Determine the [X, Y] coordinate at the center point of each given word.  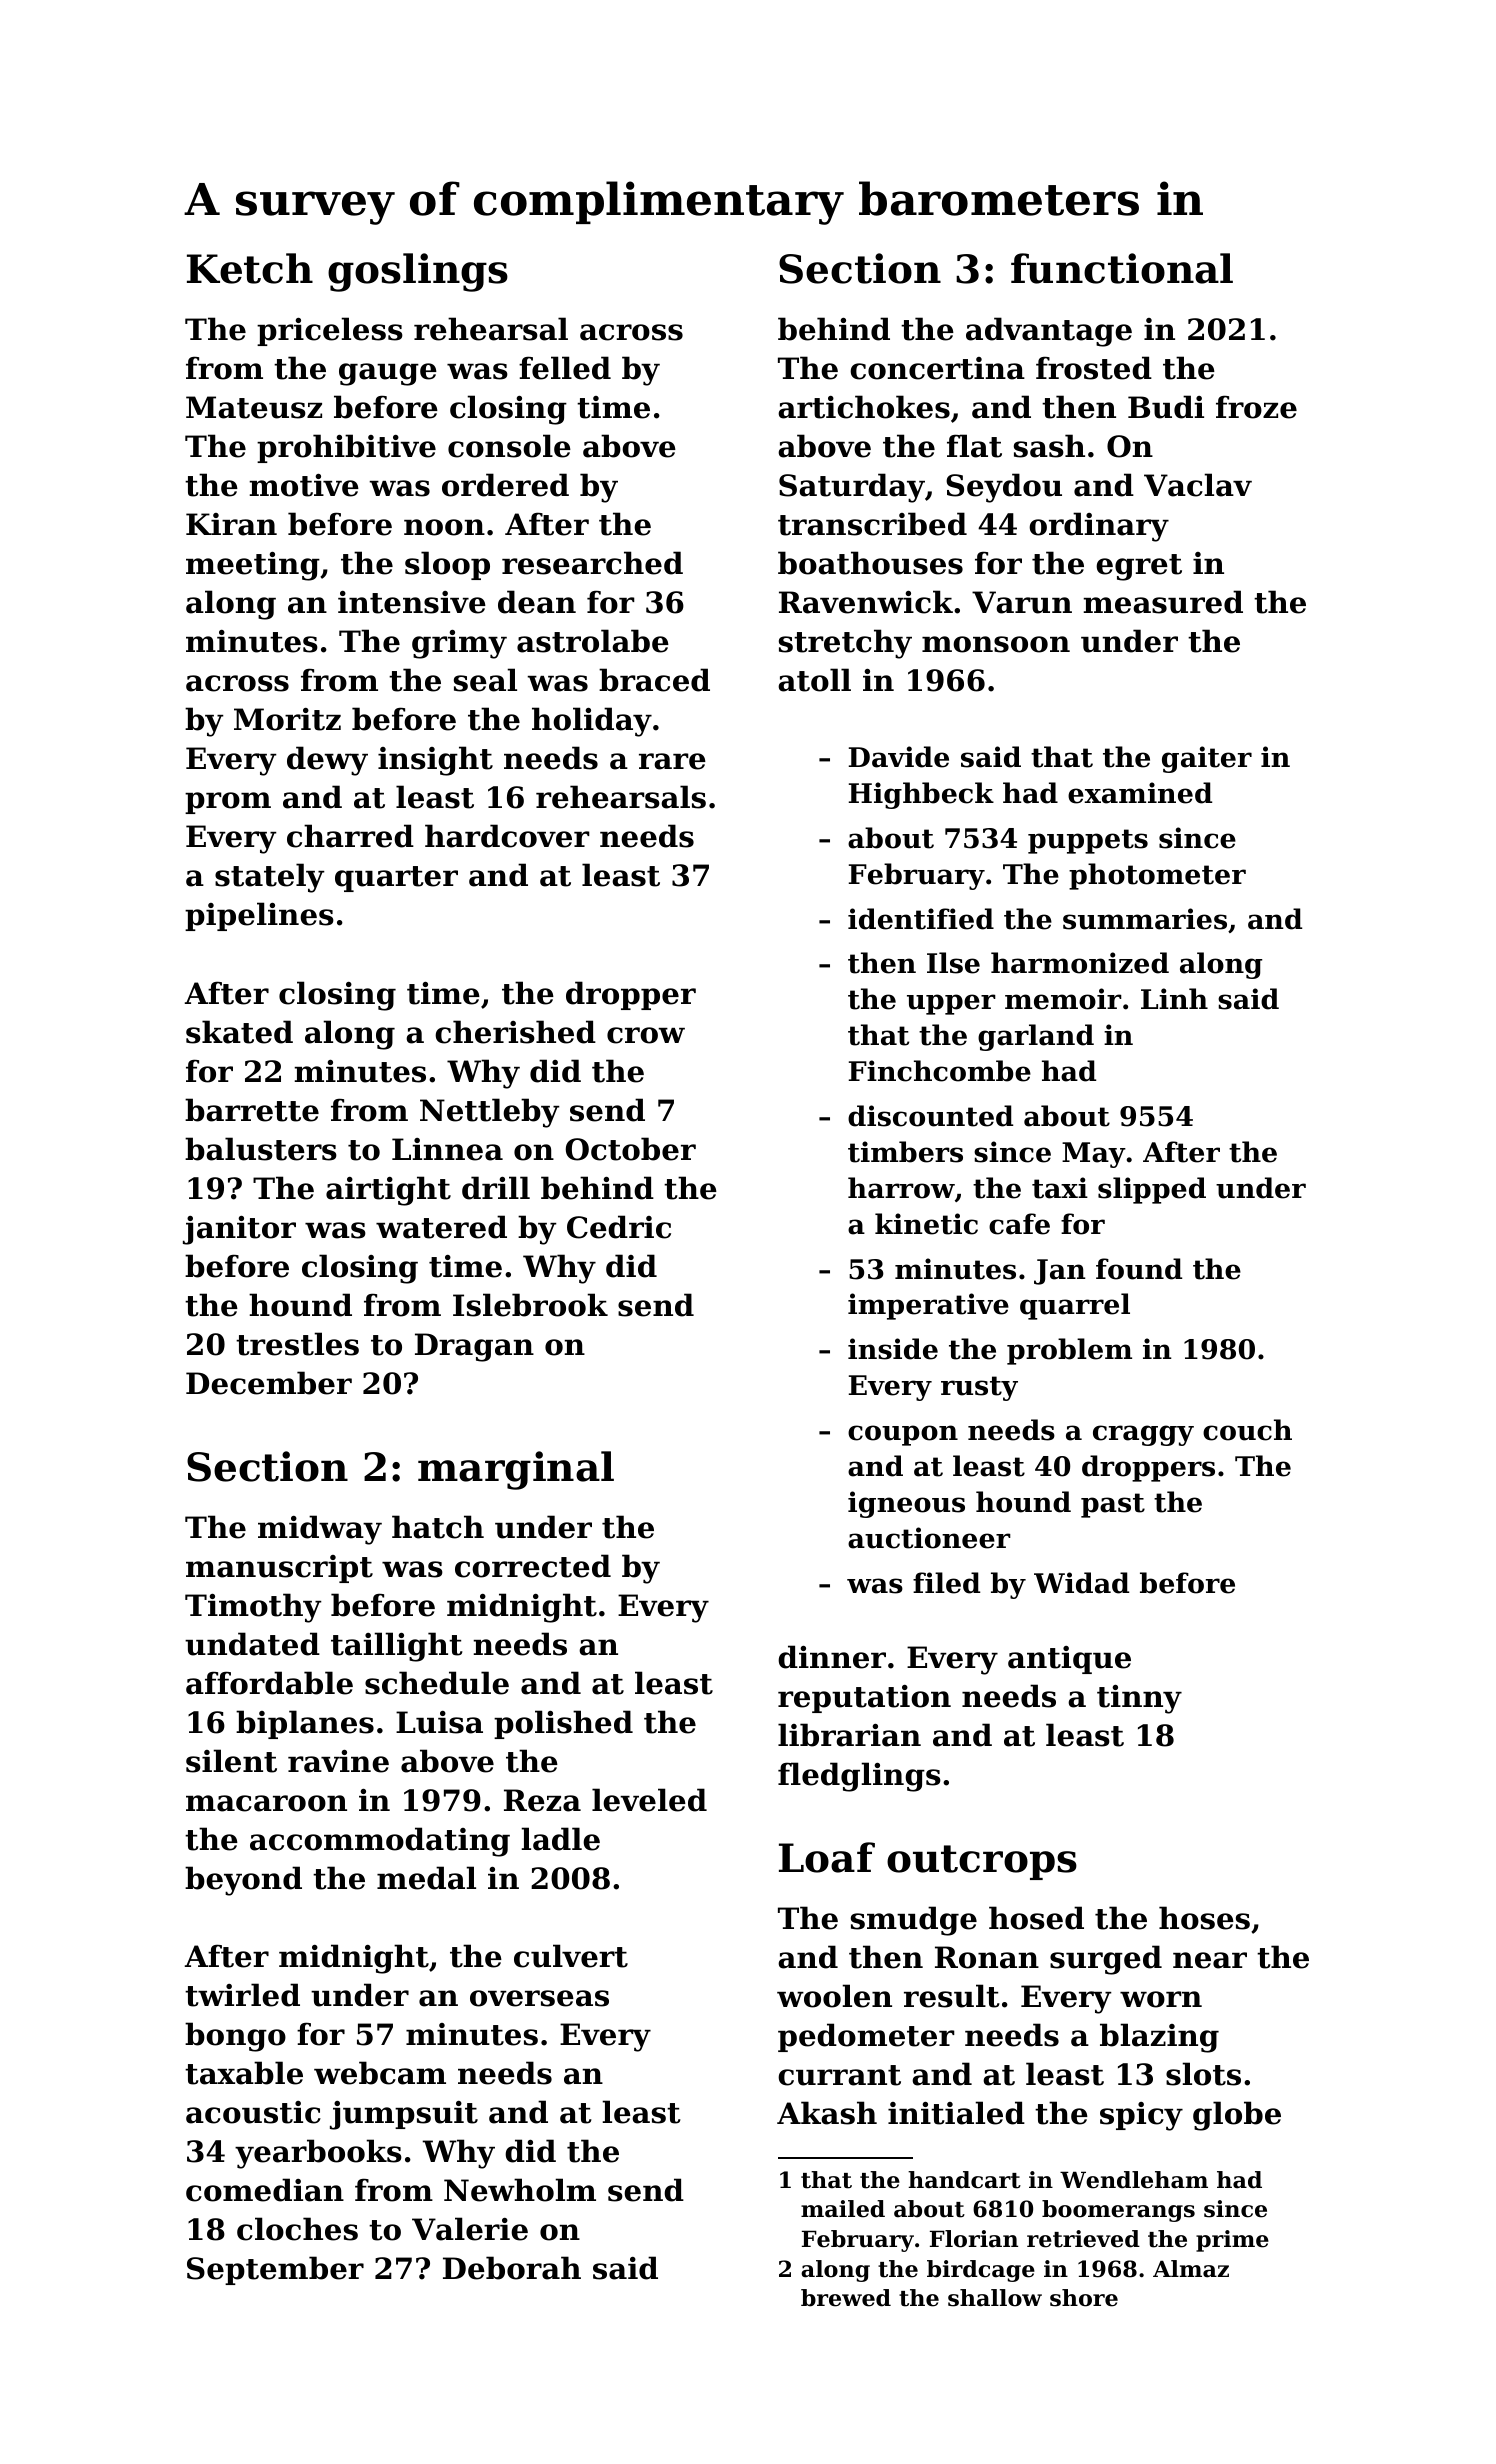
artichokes [864, 407]
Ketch [250, 268]
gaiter [1207, 759]
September [275, 2270]
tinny [1139, 1699]
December [269, 1383]
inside [893, 1349]
